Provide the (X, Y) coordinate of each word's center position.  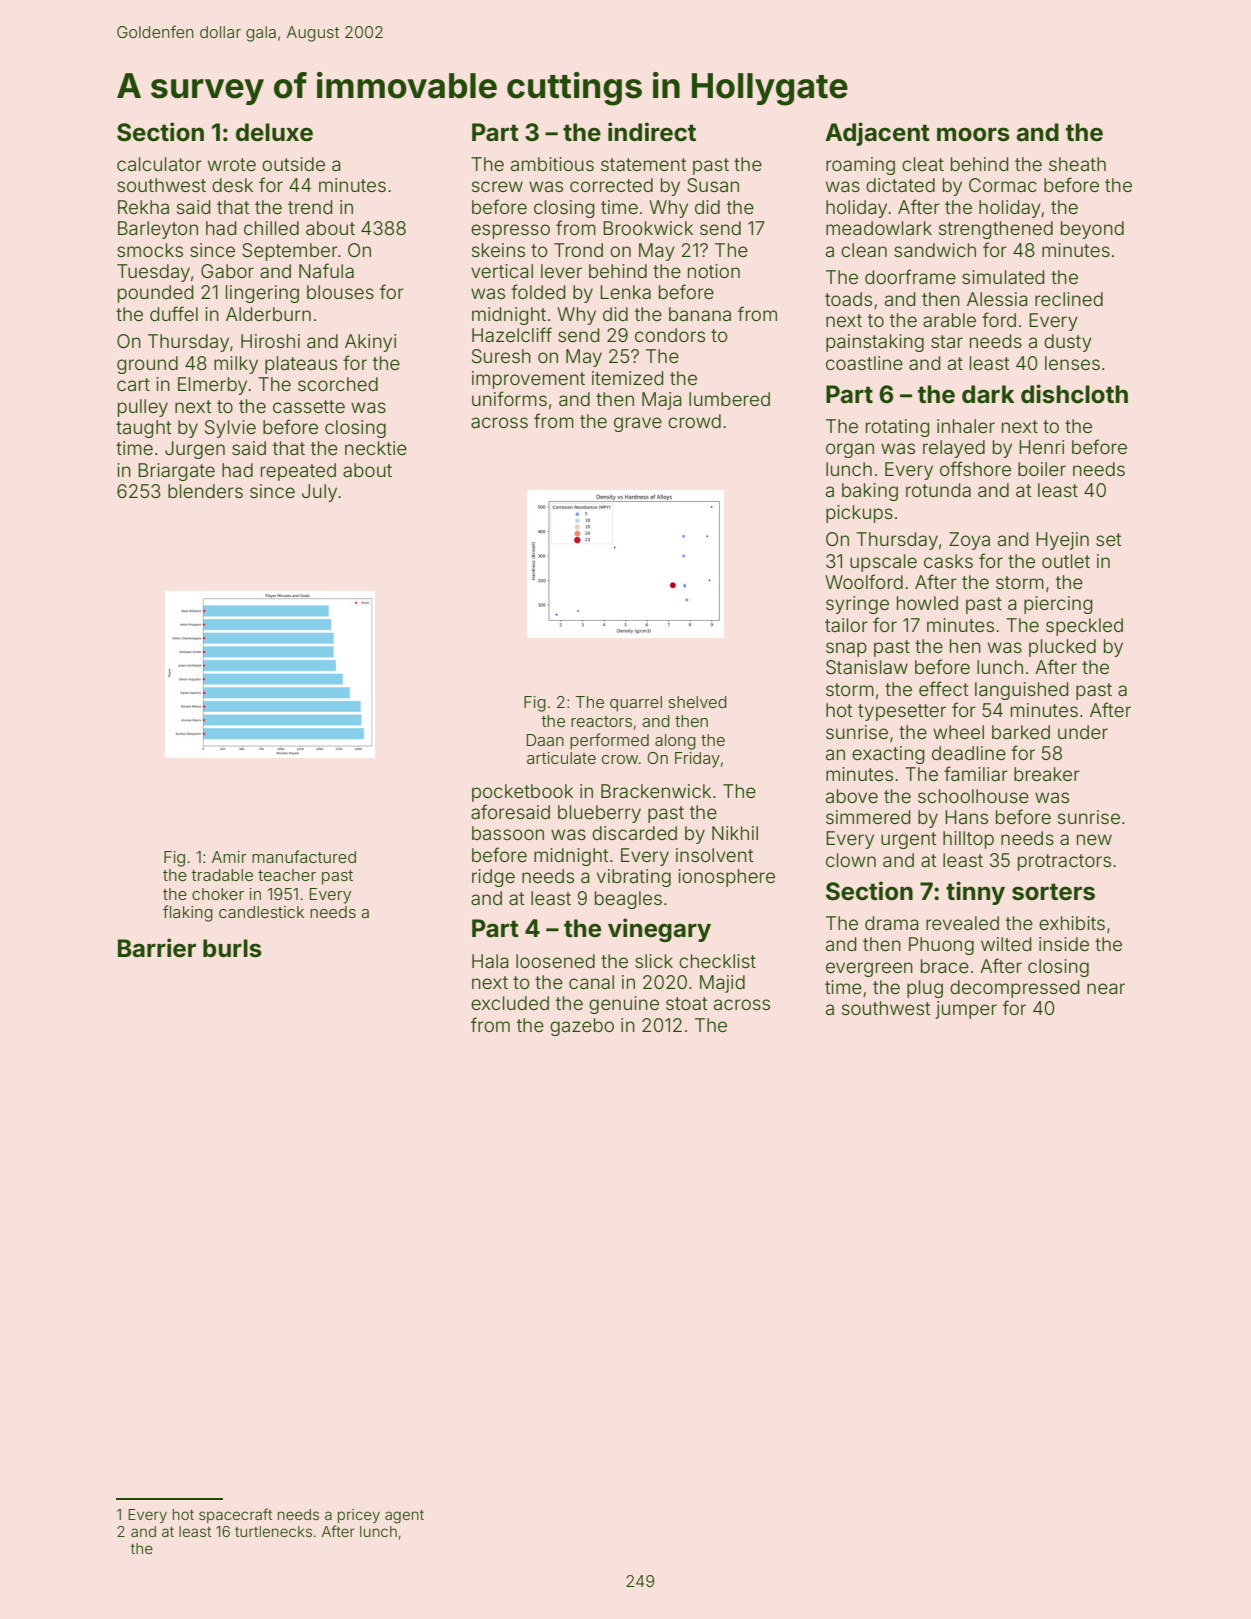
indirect (652, 132)
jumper (966, 1010)
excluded (510, 1003)
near (1106, 988)
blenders (205, 491)
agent (404, 1517)
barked (1021, 732)
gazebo (582, 1027)
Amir (229, 857)
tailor (846, 625)
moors (973, 134)
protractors (1064, 862)
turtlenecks (273, 1531)
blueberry (599, 814)
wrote (232, 164)
